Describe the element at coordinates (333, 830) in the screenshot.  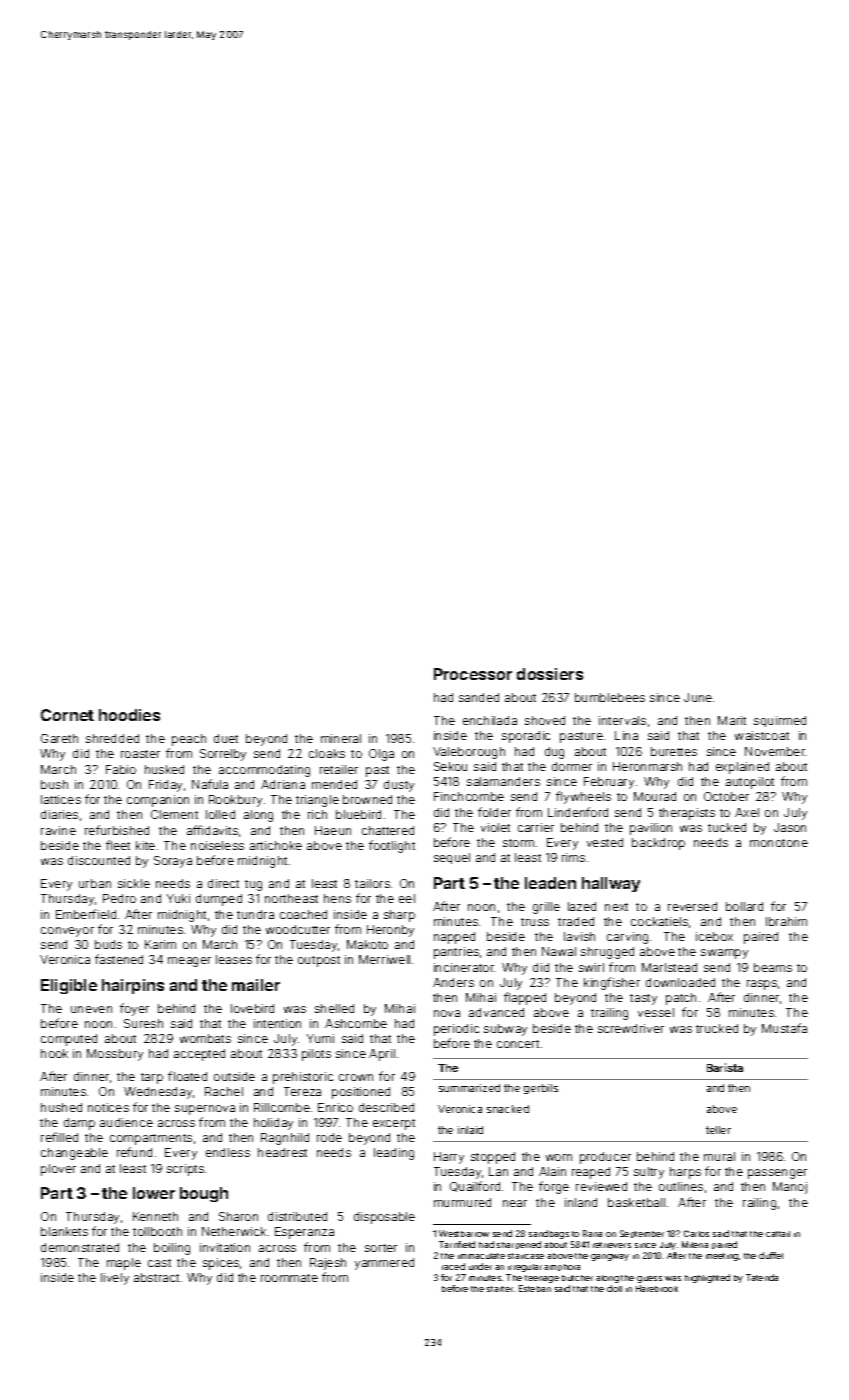
I see `Haeun` at that location.
